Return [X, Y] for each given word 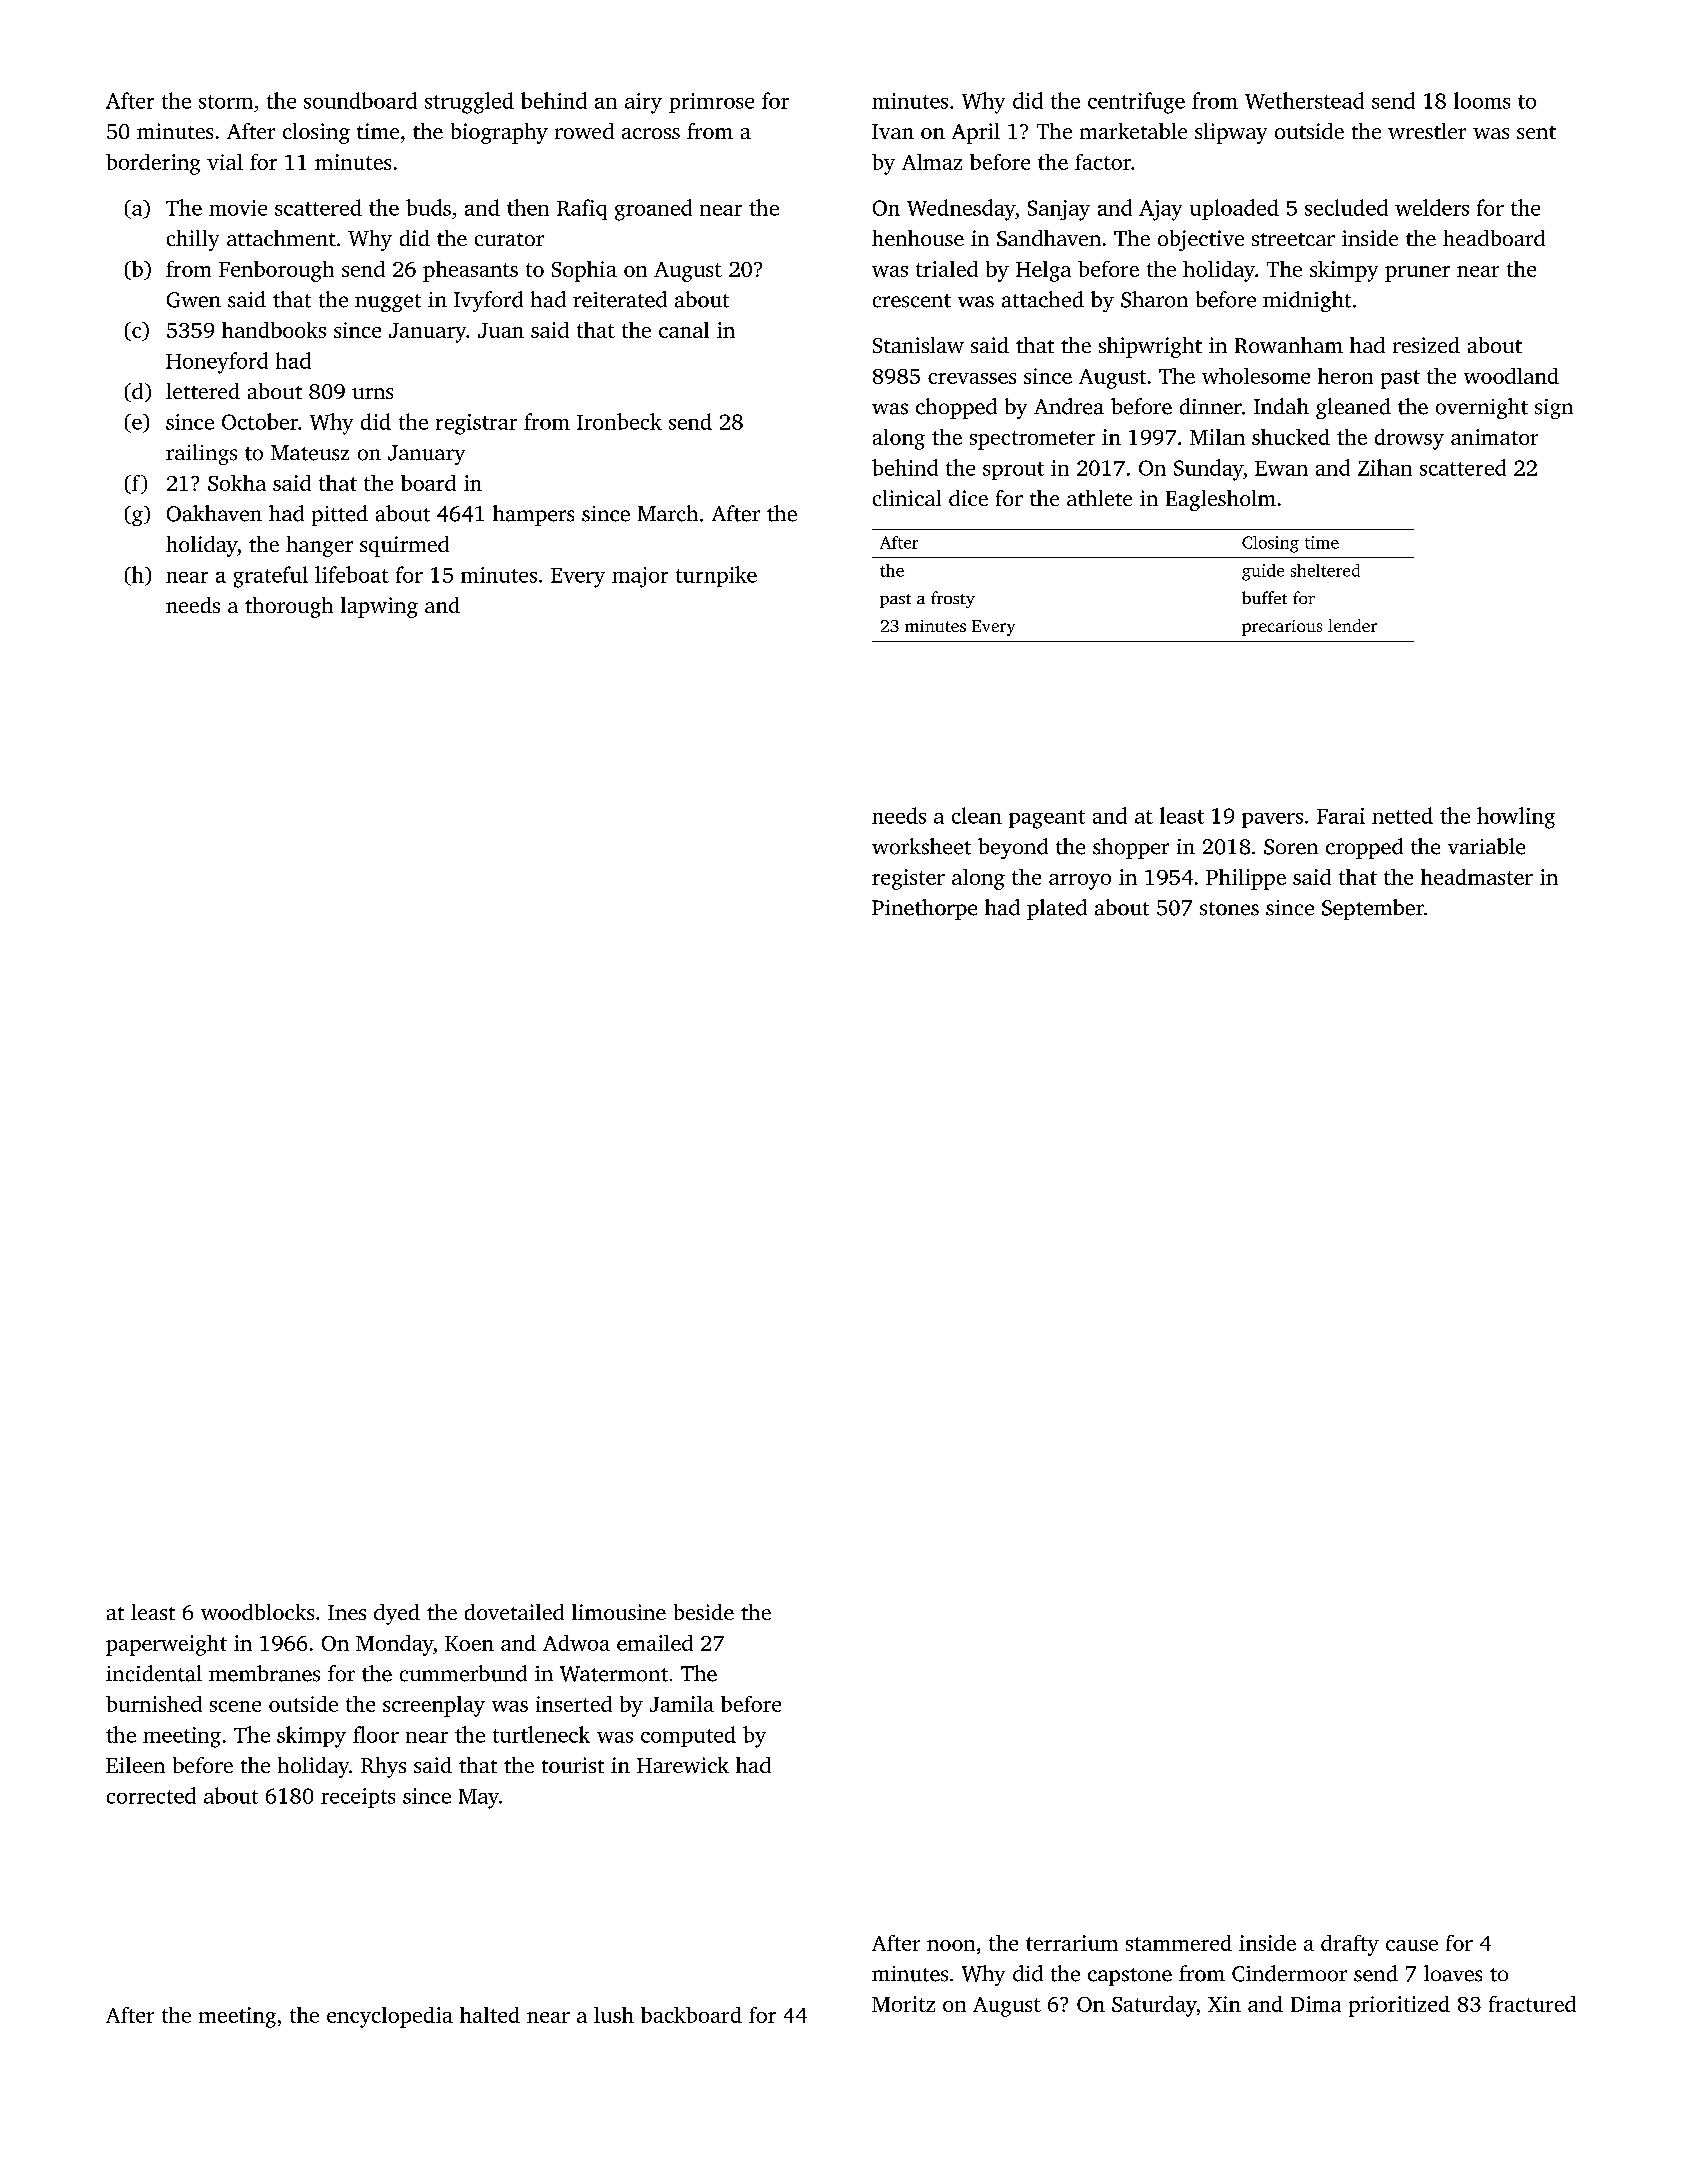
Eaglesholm [1221, 500]
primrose [711, 103]
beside [704, 1612]
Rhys [383, 1767]
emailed [655, 1643]
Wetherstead [1304, 100]
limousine [619, 1612]
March [668, 513]
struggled [469, 103]
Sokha [237, 483]
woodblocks [257, 1612]
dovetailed [514, 1612]
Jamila [682, 1704]
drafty [1350, 1945]
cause [1412, 1945]
